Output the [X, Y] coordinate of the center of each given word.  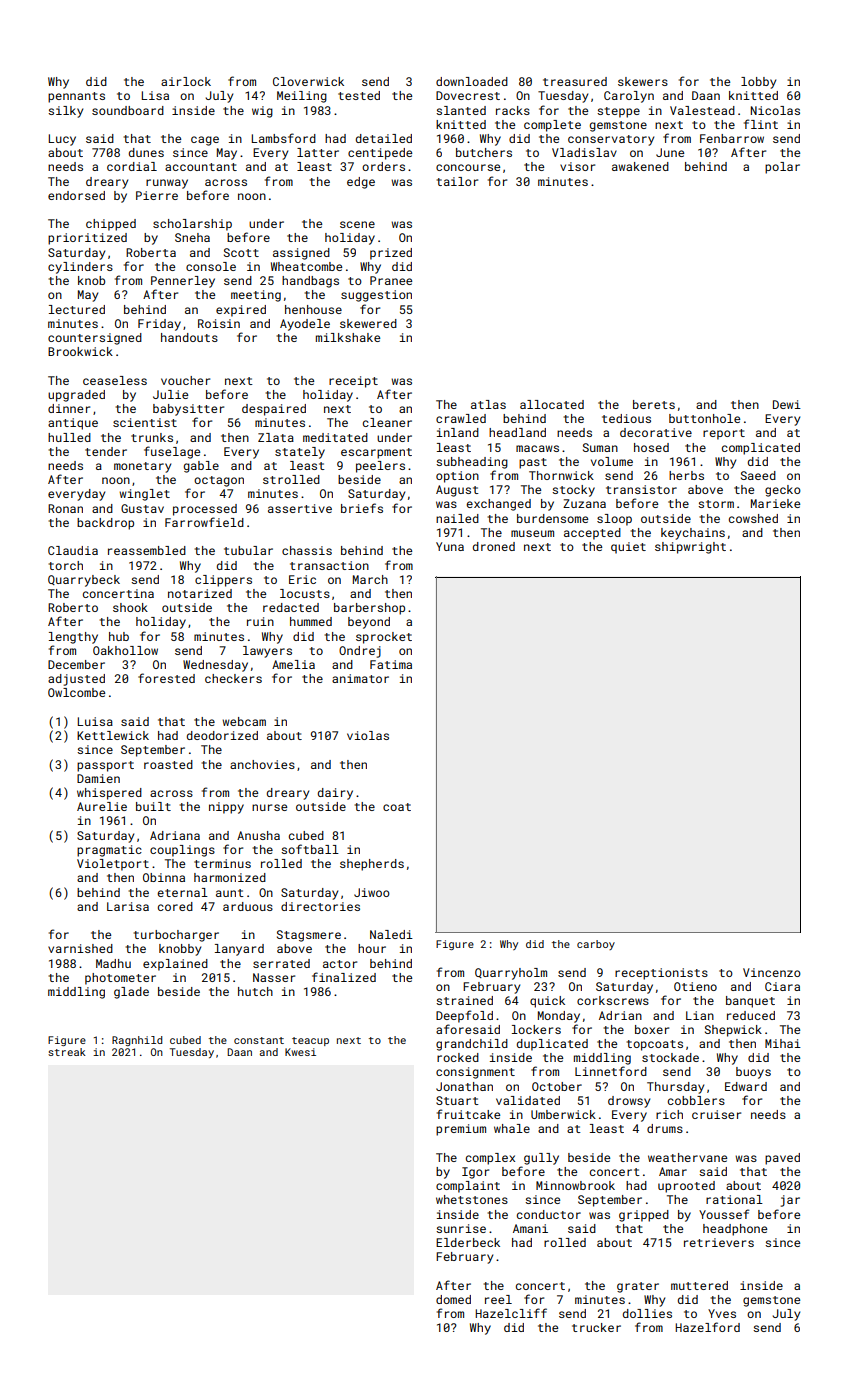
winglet [144, 495]
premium [461, 1130]
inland [458, 432]
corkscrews [613, 1000]
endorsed [76, 195]
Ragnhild [137, 1041]
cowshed [753, 518]
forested [166, 678]
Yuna [450, 546]
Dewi [787, 404]
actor [340, 964]
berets [654, 404]
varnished [80, 948]
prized [391, 254]
